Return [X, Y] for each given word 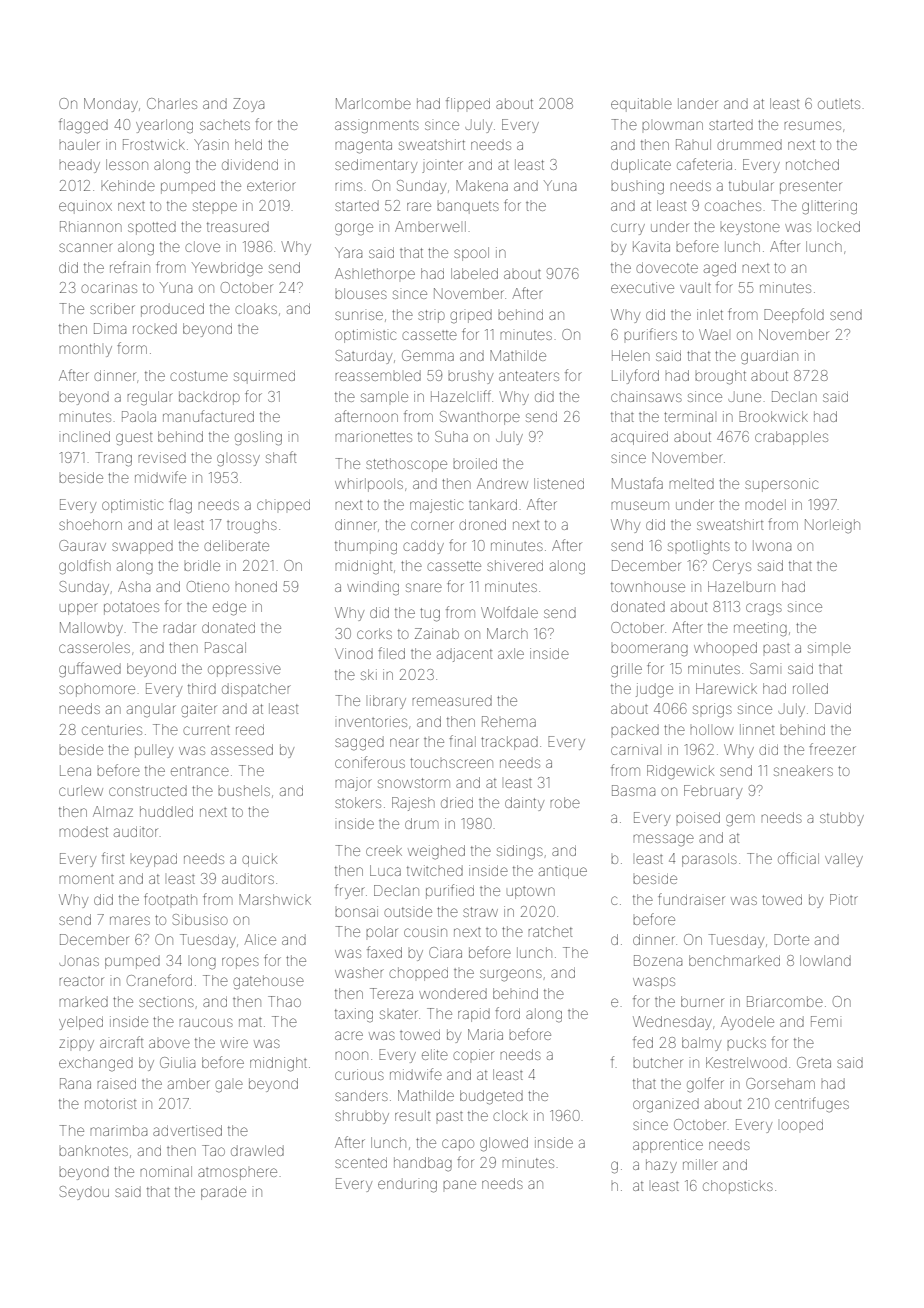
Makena [482, 185]
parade [223, 1193]
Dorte [791, 939]
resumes [812, 125]
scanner [86, 247]
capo [458, 1145]
